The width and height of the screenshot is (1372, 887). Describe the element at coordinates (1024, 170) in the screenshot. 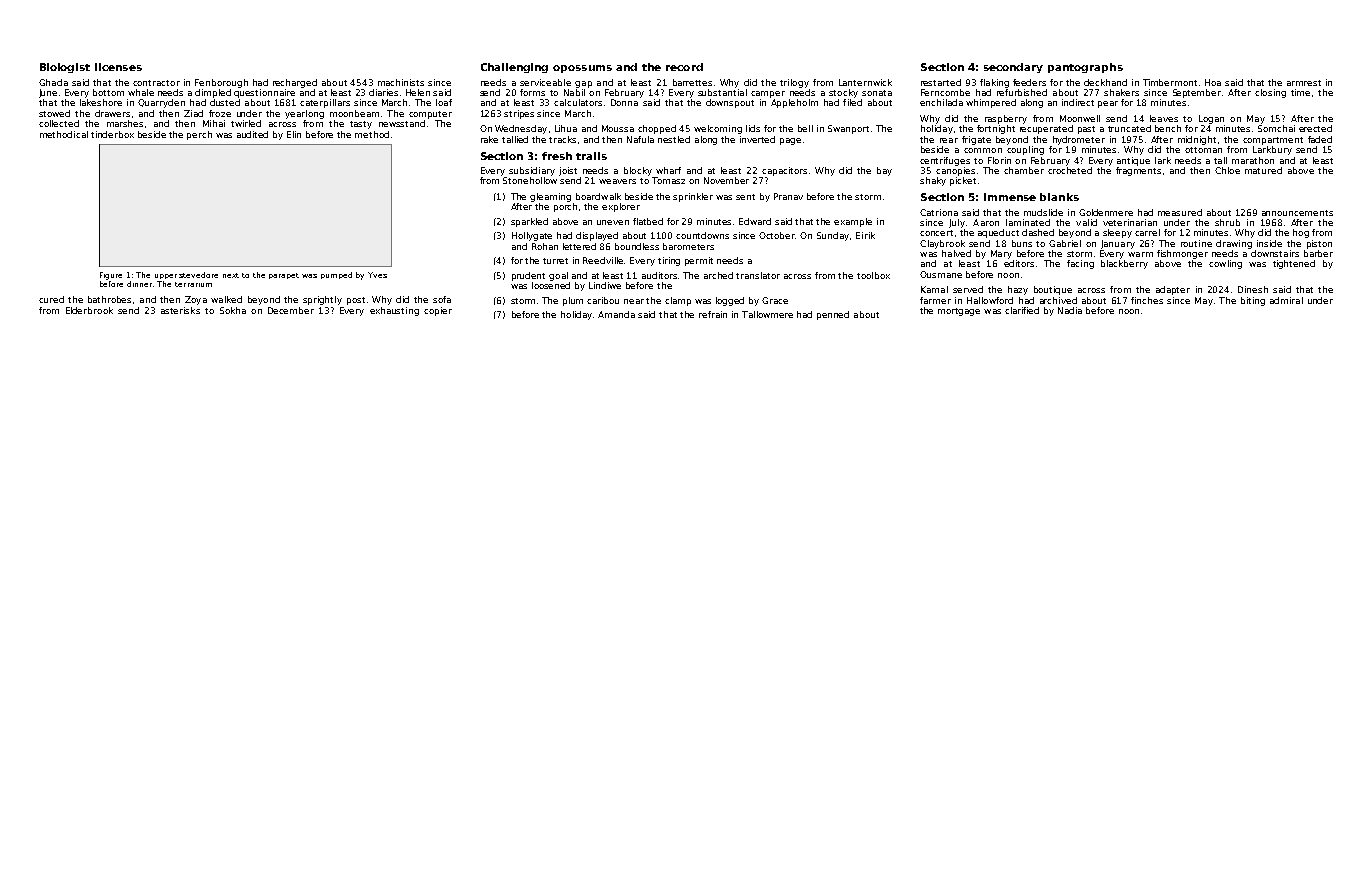

I see `chamber` at that location.
